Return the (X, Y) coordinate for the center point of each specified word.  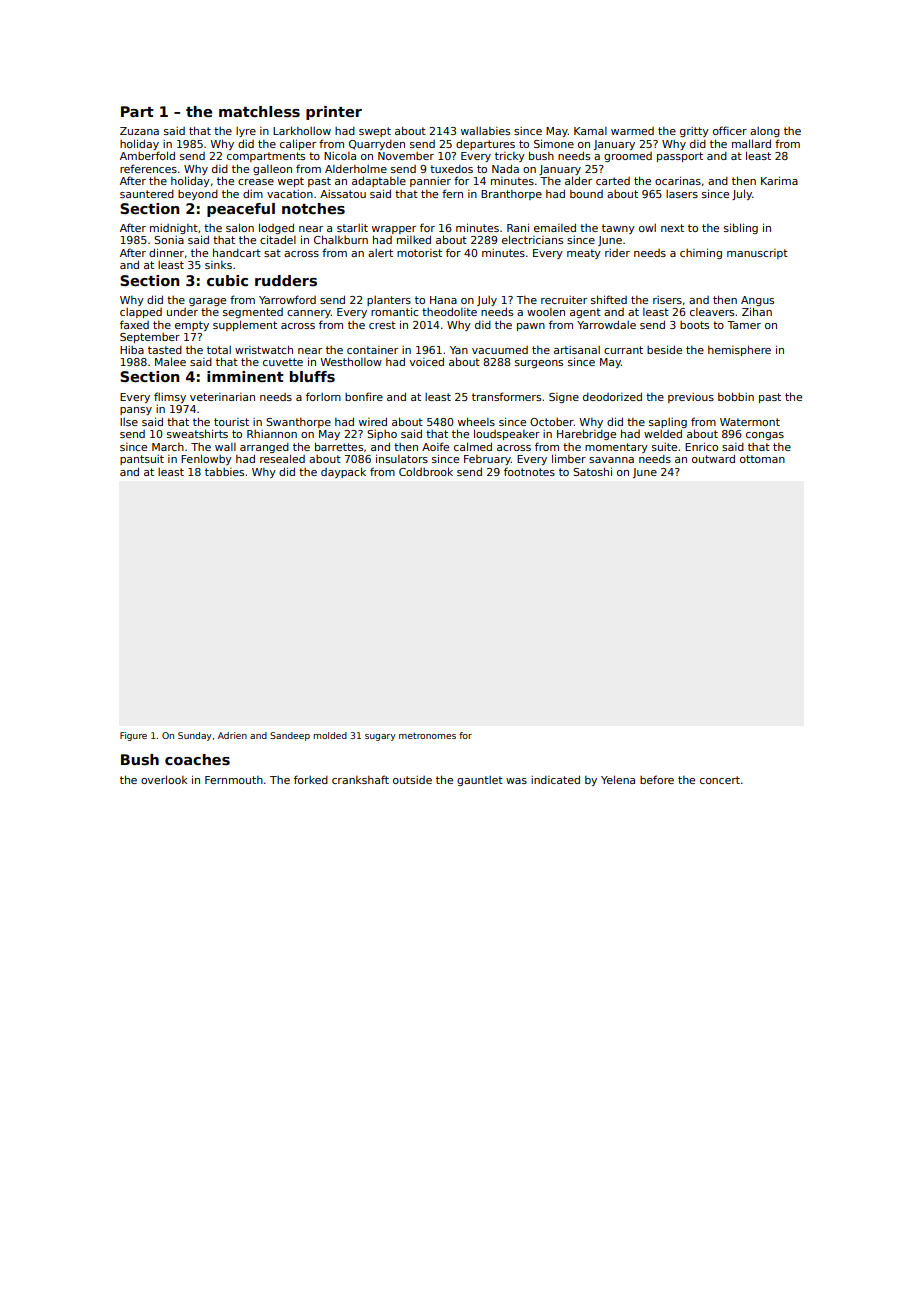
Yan (459, 350)
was (516, 781)
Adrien (232, 735)
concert (720, 780)
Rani (518, 227)
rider (617, 253)
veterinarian (222, 397)
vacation (290, 194)
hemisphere (739, 350)
